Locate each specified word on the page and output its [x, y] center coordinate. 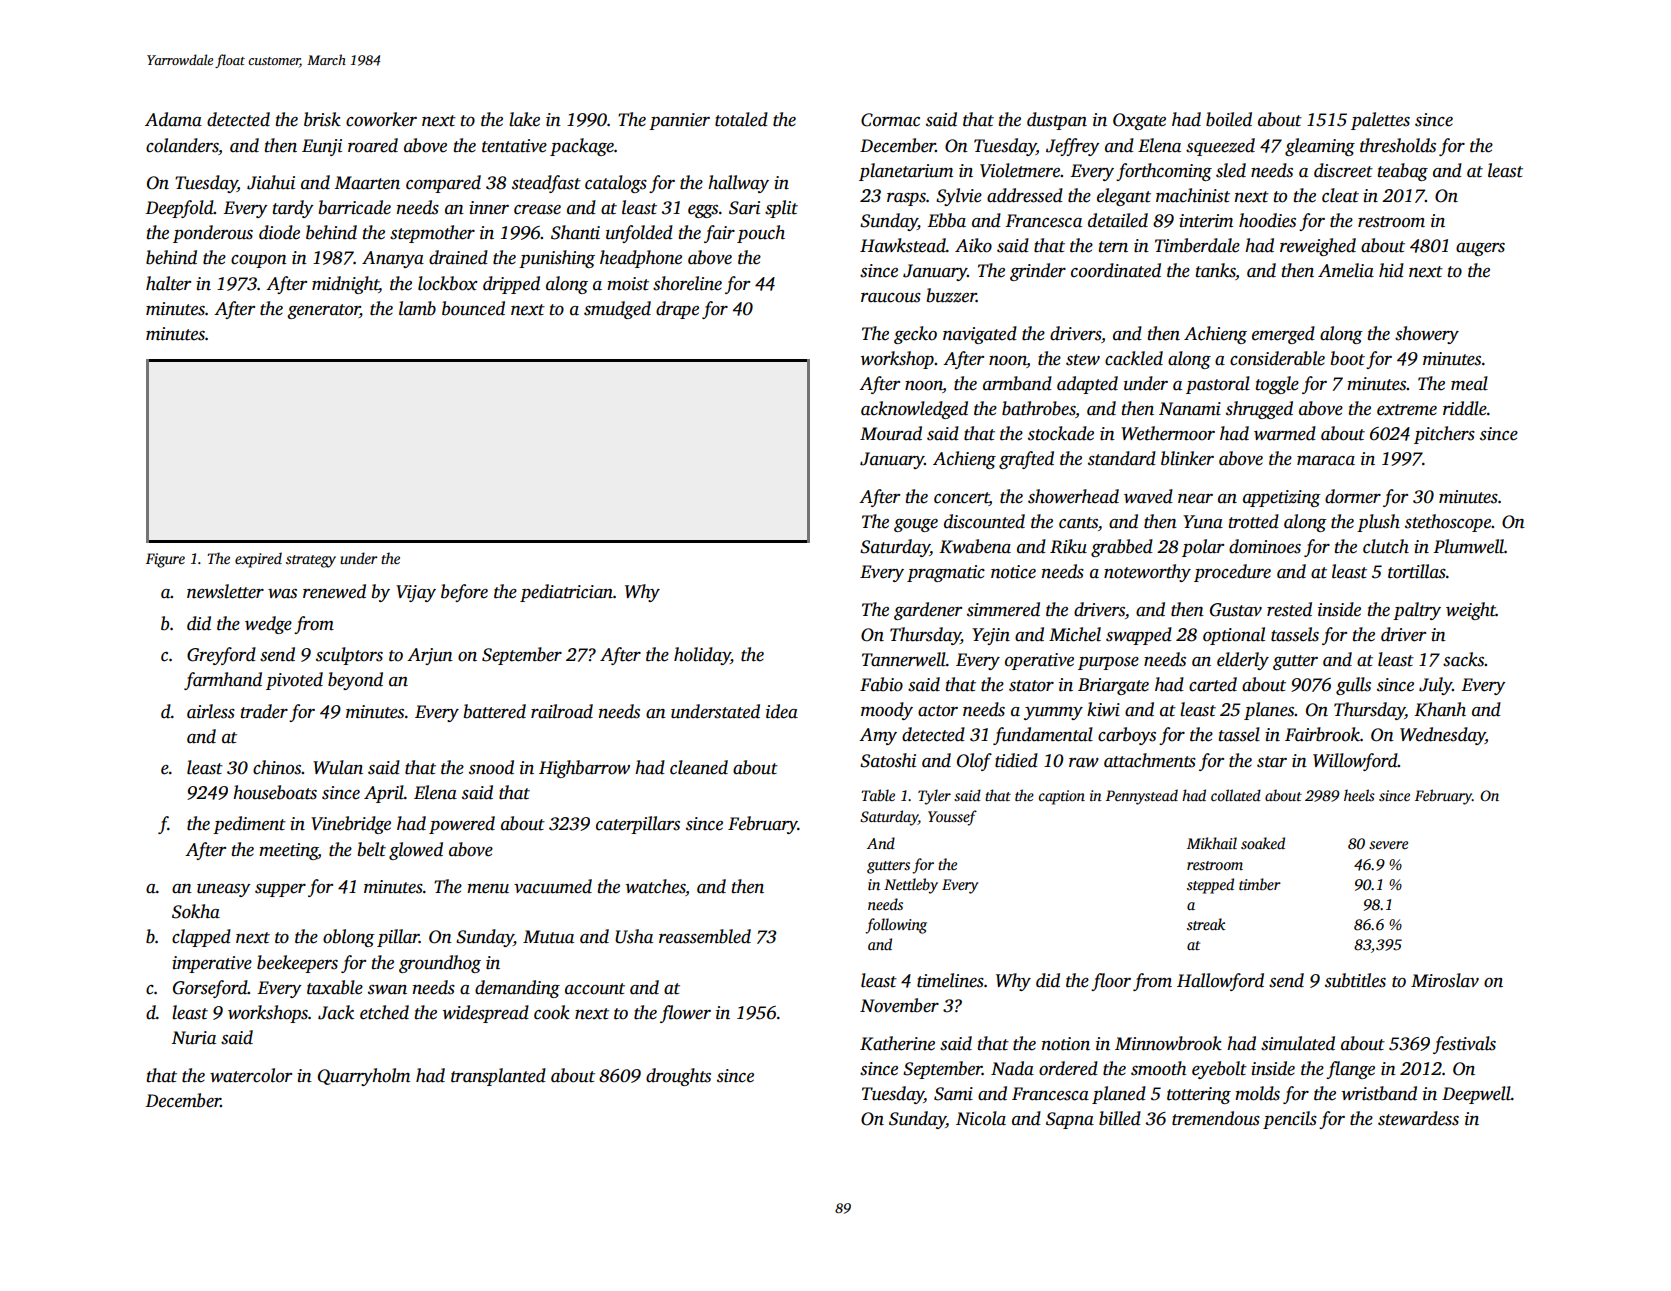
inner [489, 208]
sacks [1464, 659]
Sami [953, 1094]
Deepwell [1476, 1095]
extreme [1407, 410]
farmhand [223, 681]
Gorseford [210, 989]
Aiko [973, 245]
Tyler [934, 797]
